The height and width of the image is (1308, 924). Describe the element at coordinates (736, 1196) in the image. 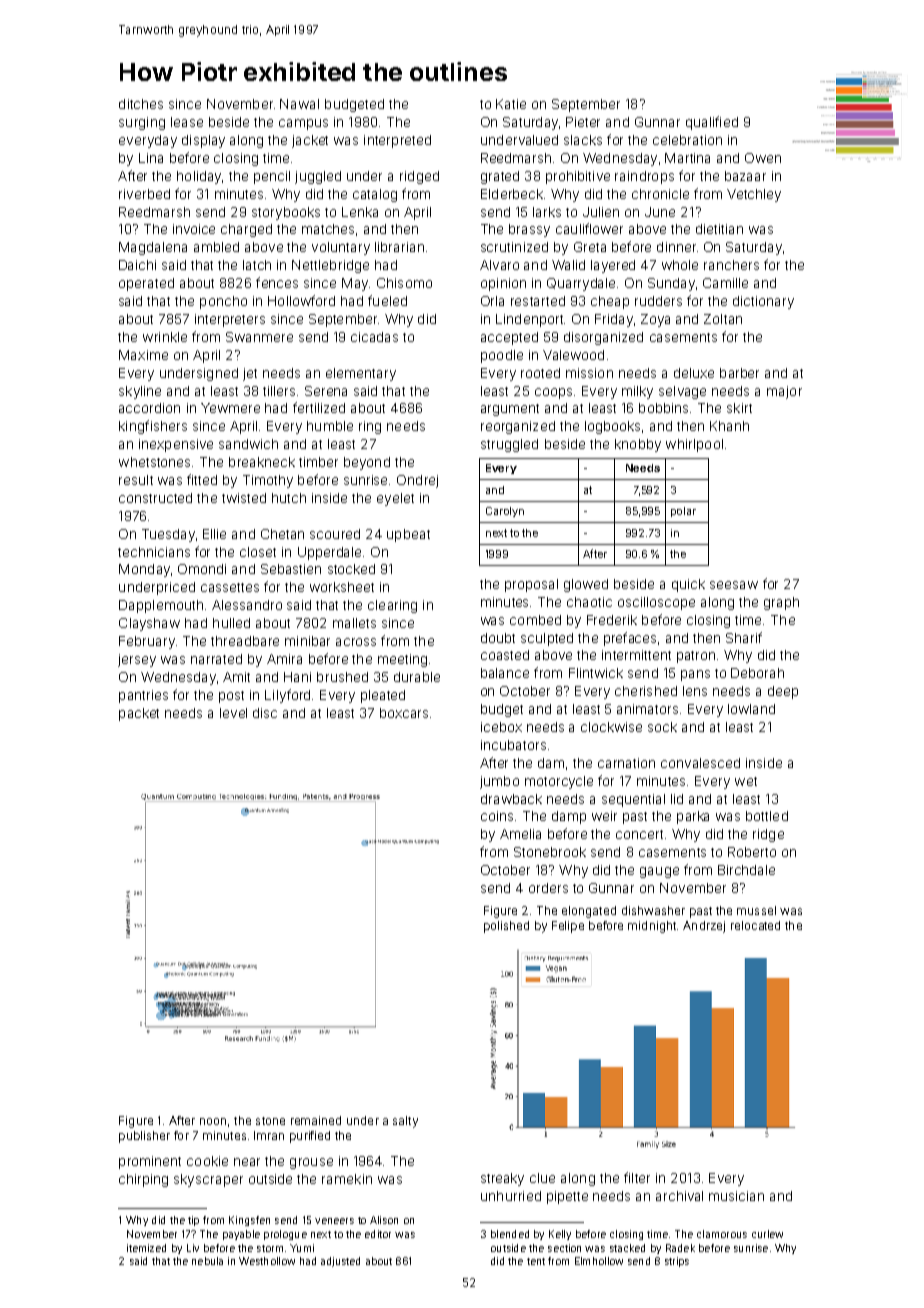

I see `musician` at that location.
